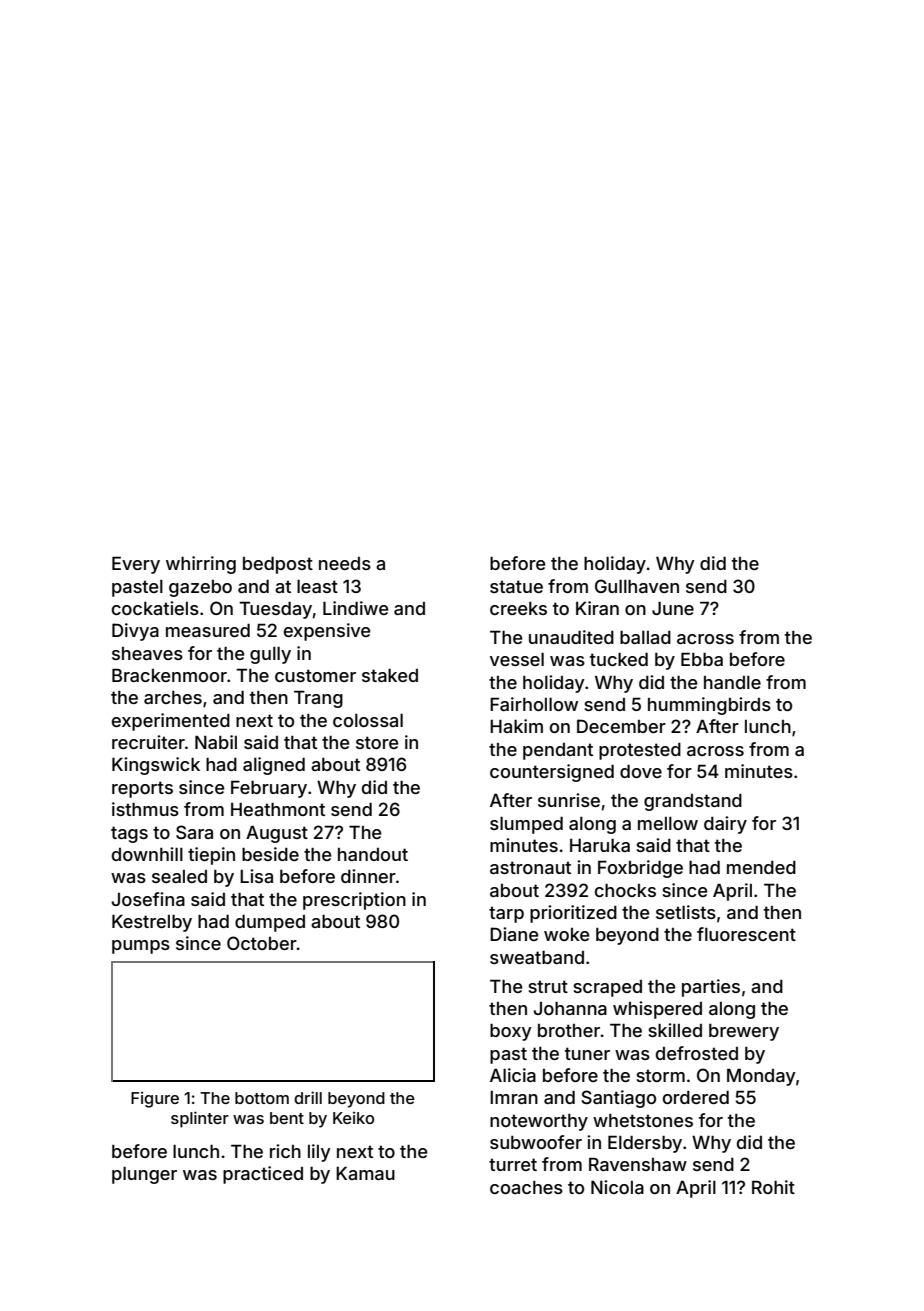  What do you see at coordinates (277, 834) in the screenshot?
I see `August` at bounding box center [277, 834].
